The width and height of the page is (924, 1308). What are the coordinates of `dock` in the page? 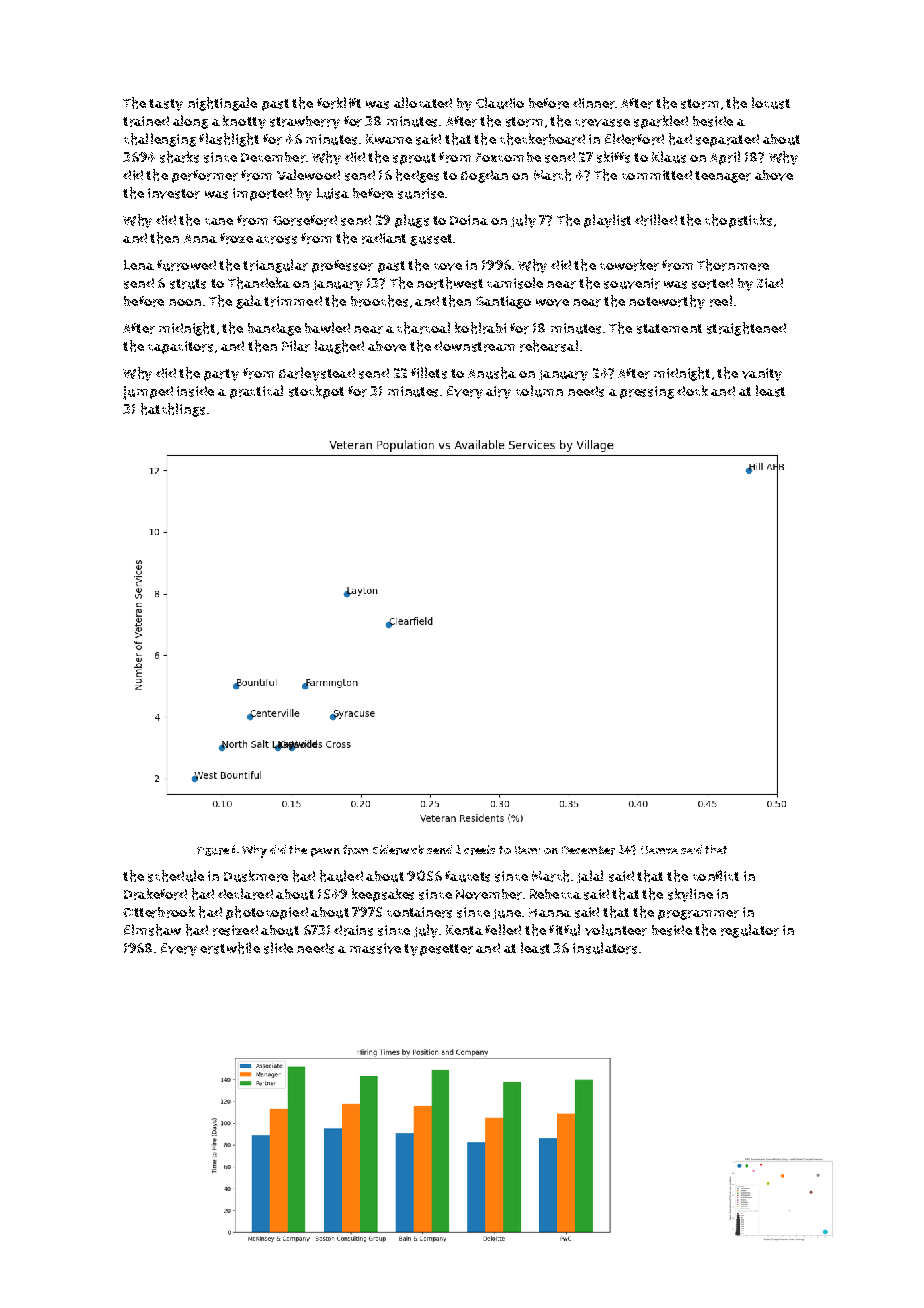 It's located at (692, 390).
